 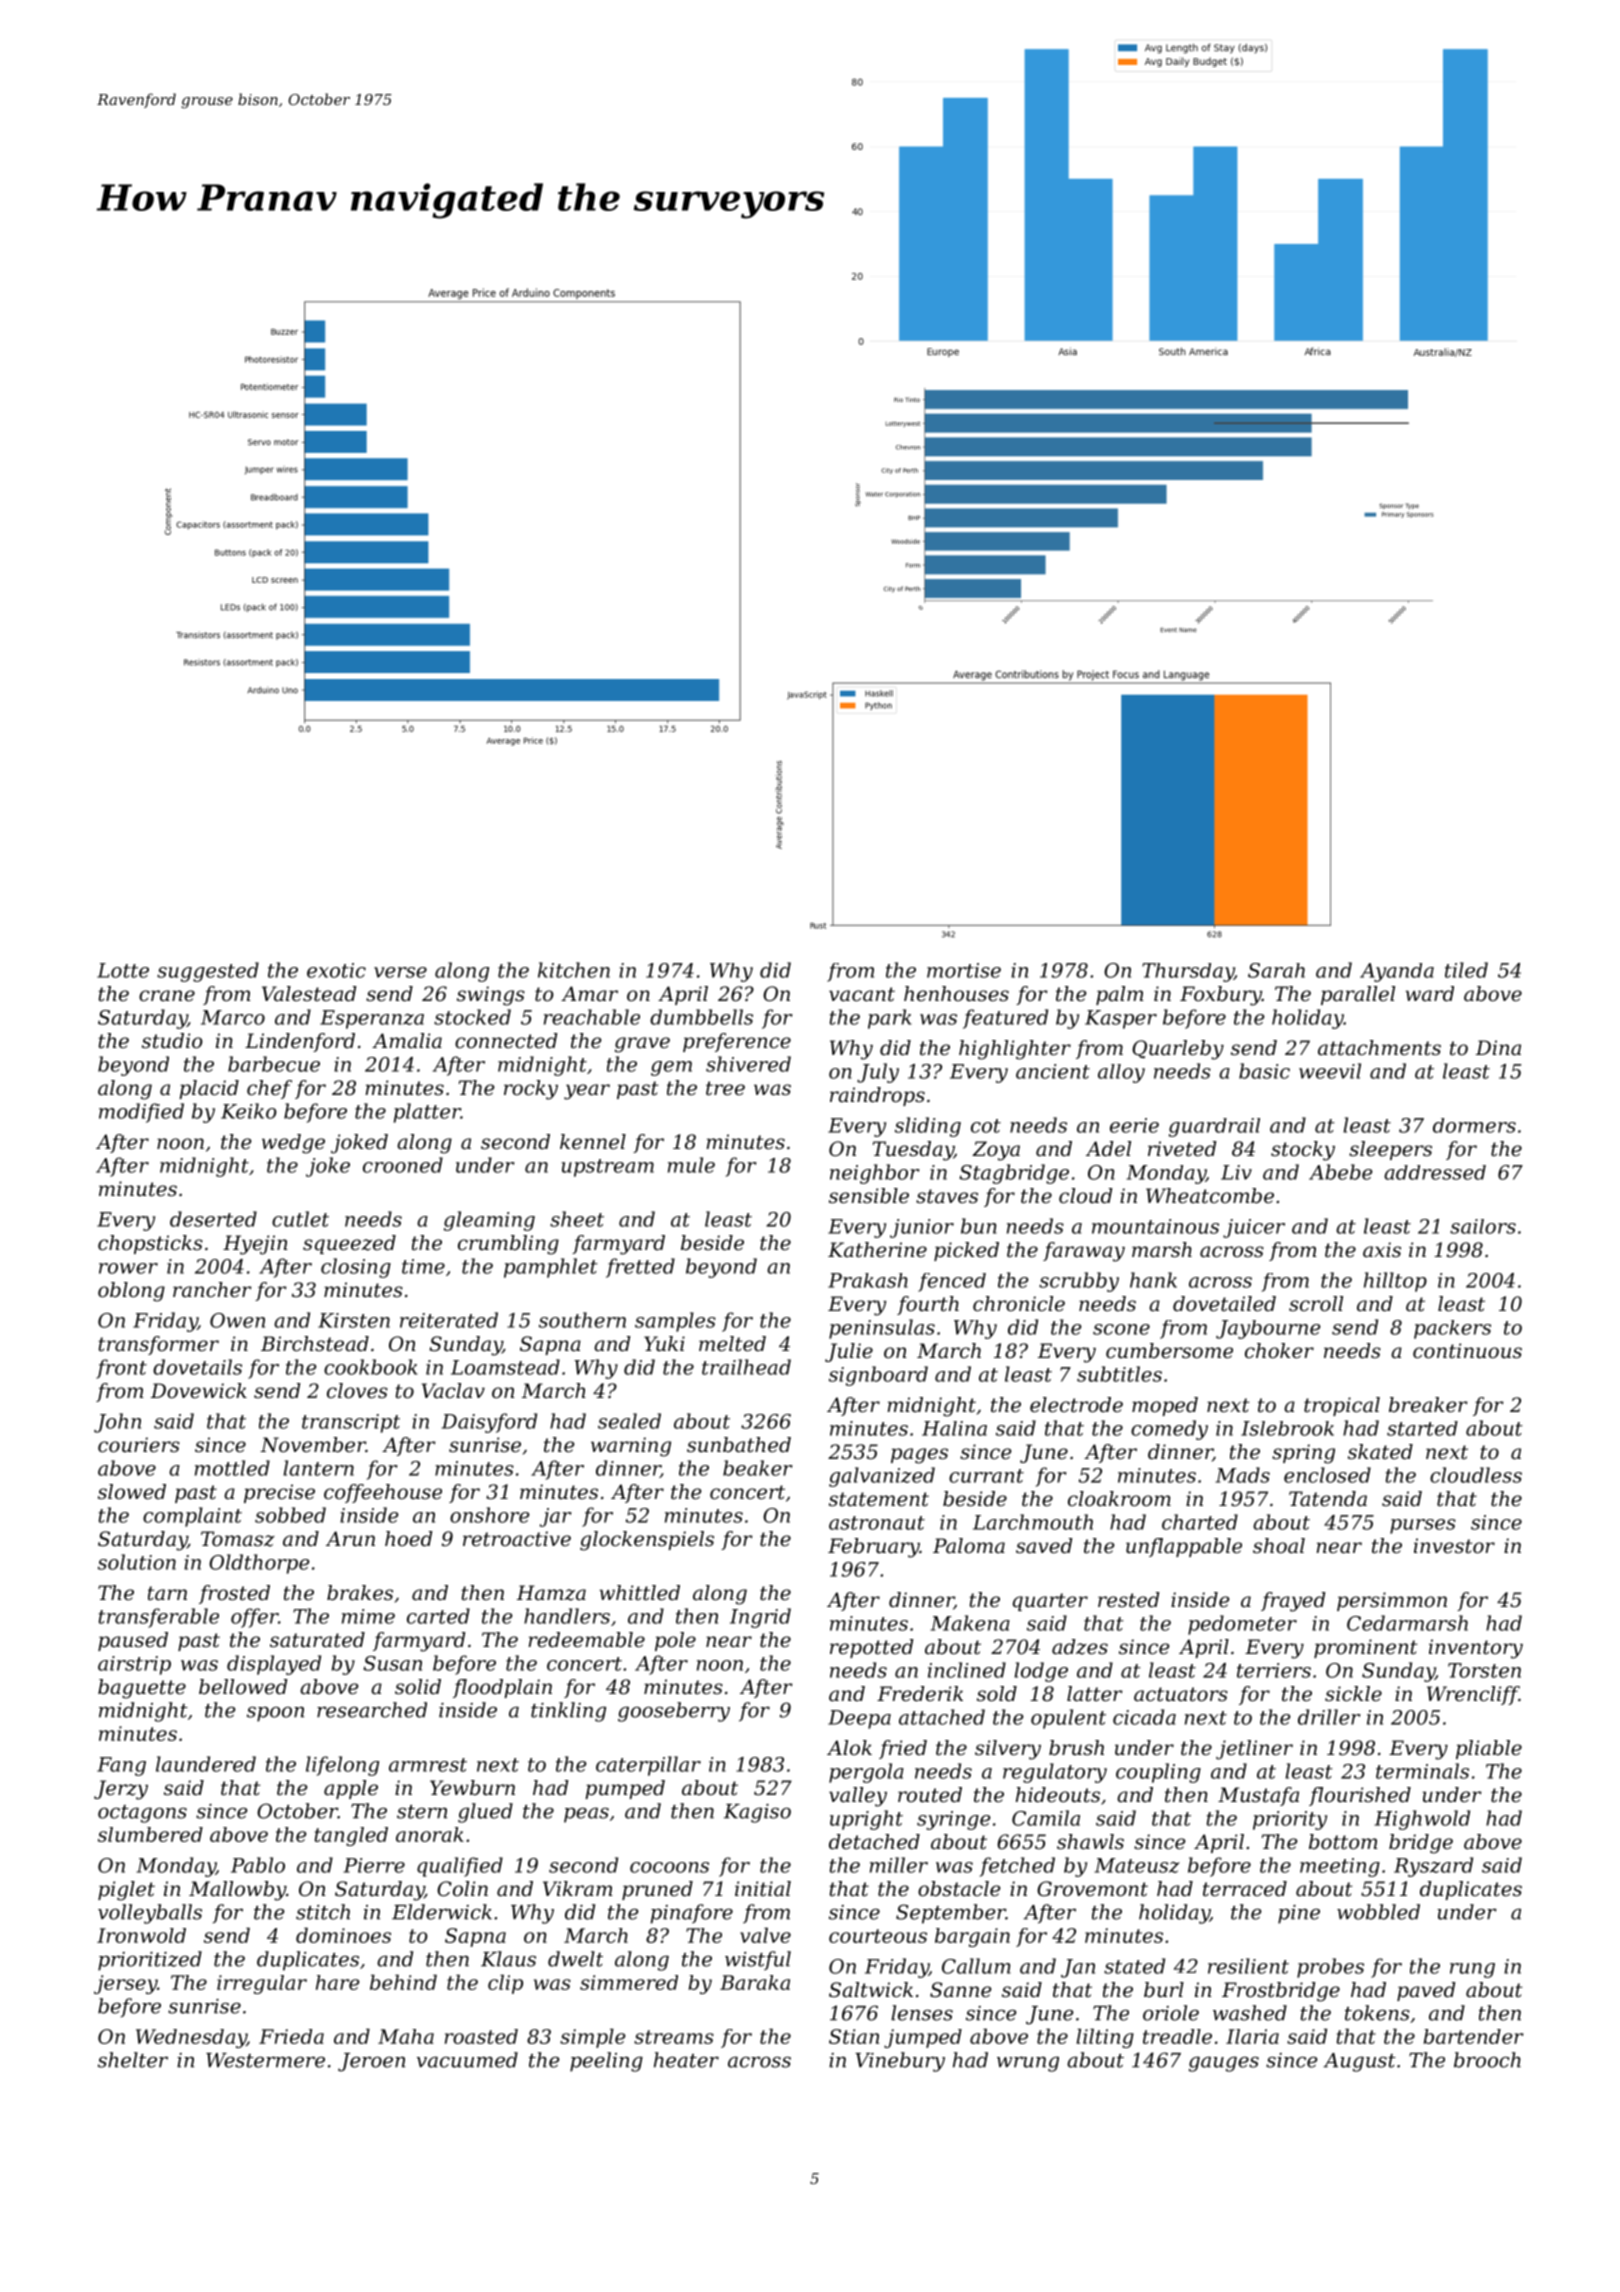 What do you see at coordinates (875, 1174) in the document?
I see `neighbor` at bounding box center [875, 1174].
